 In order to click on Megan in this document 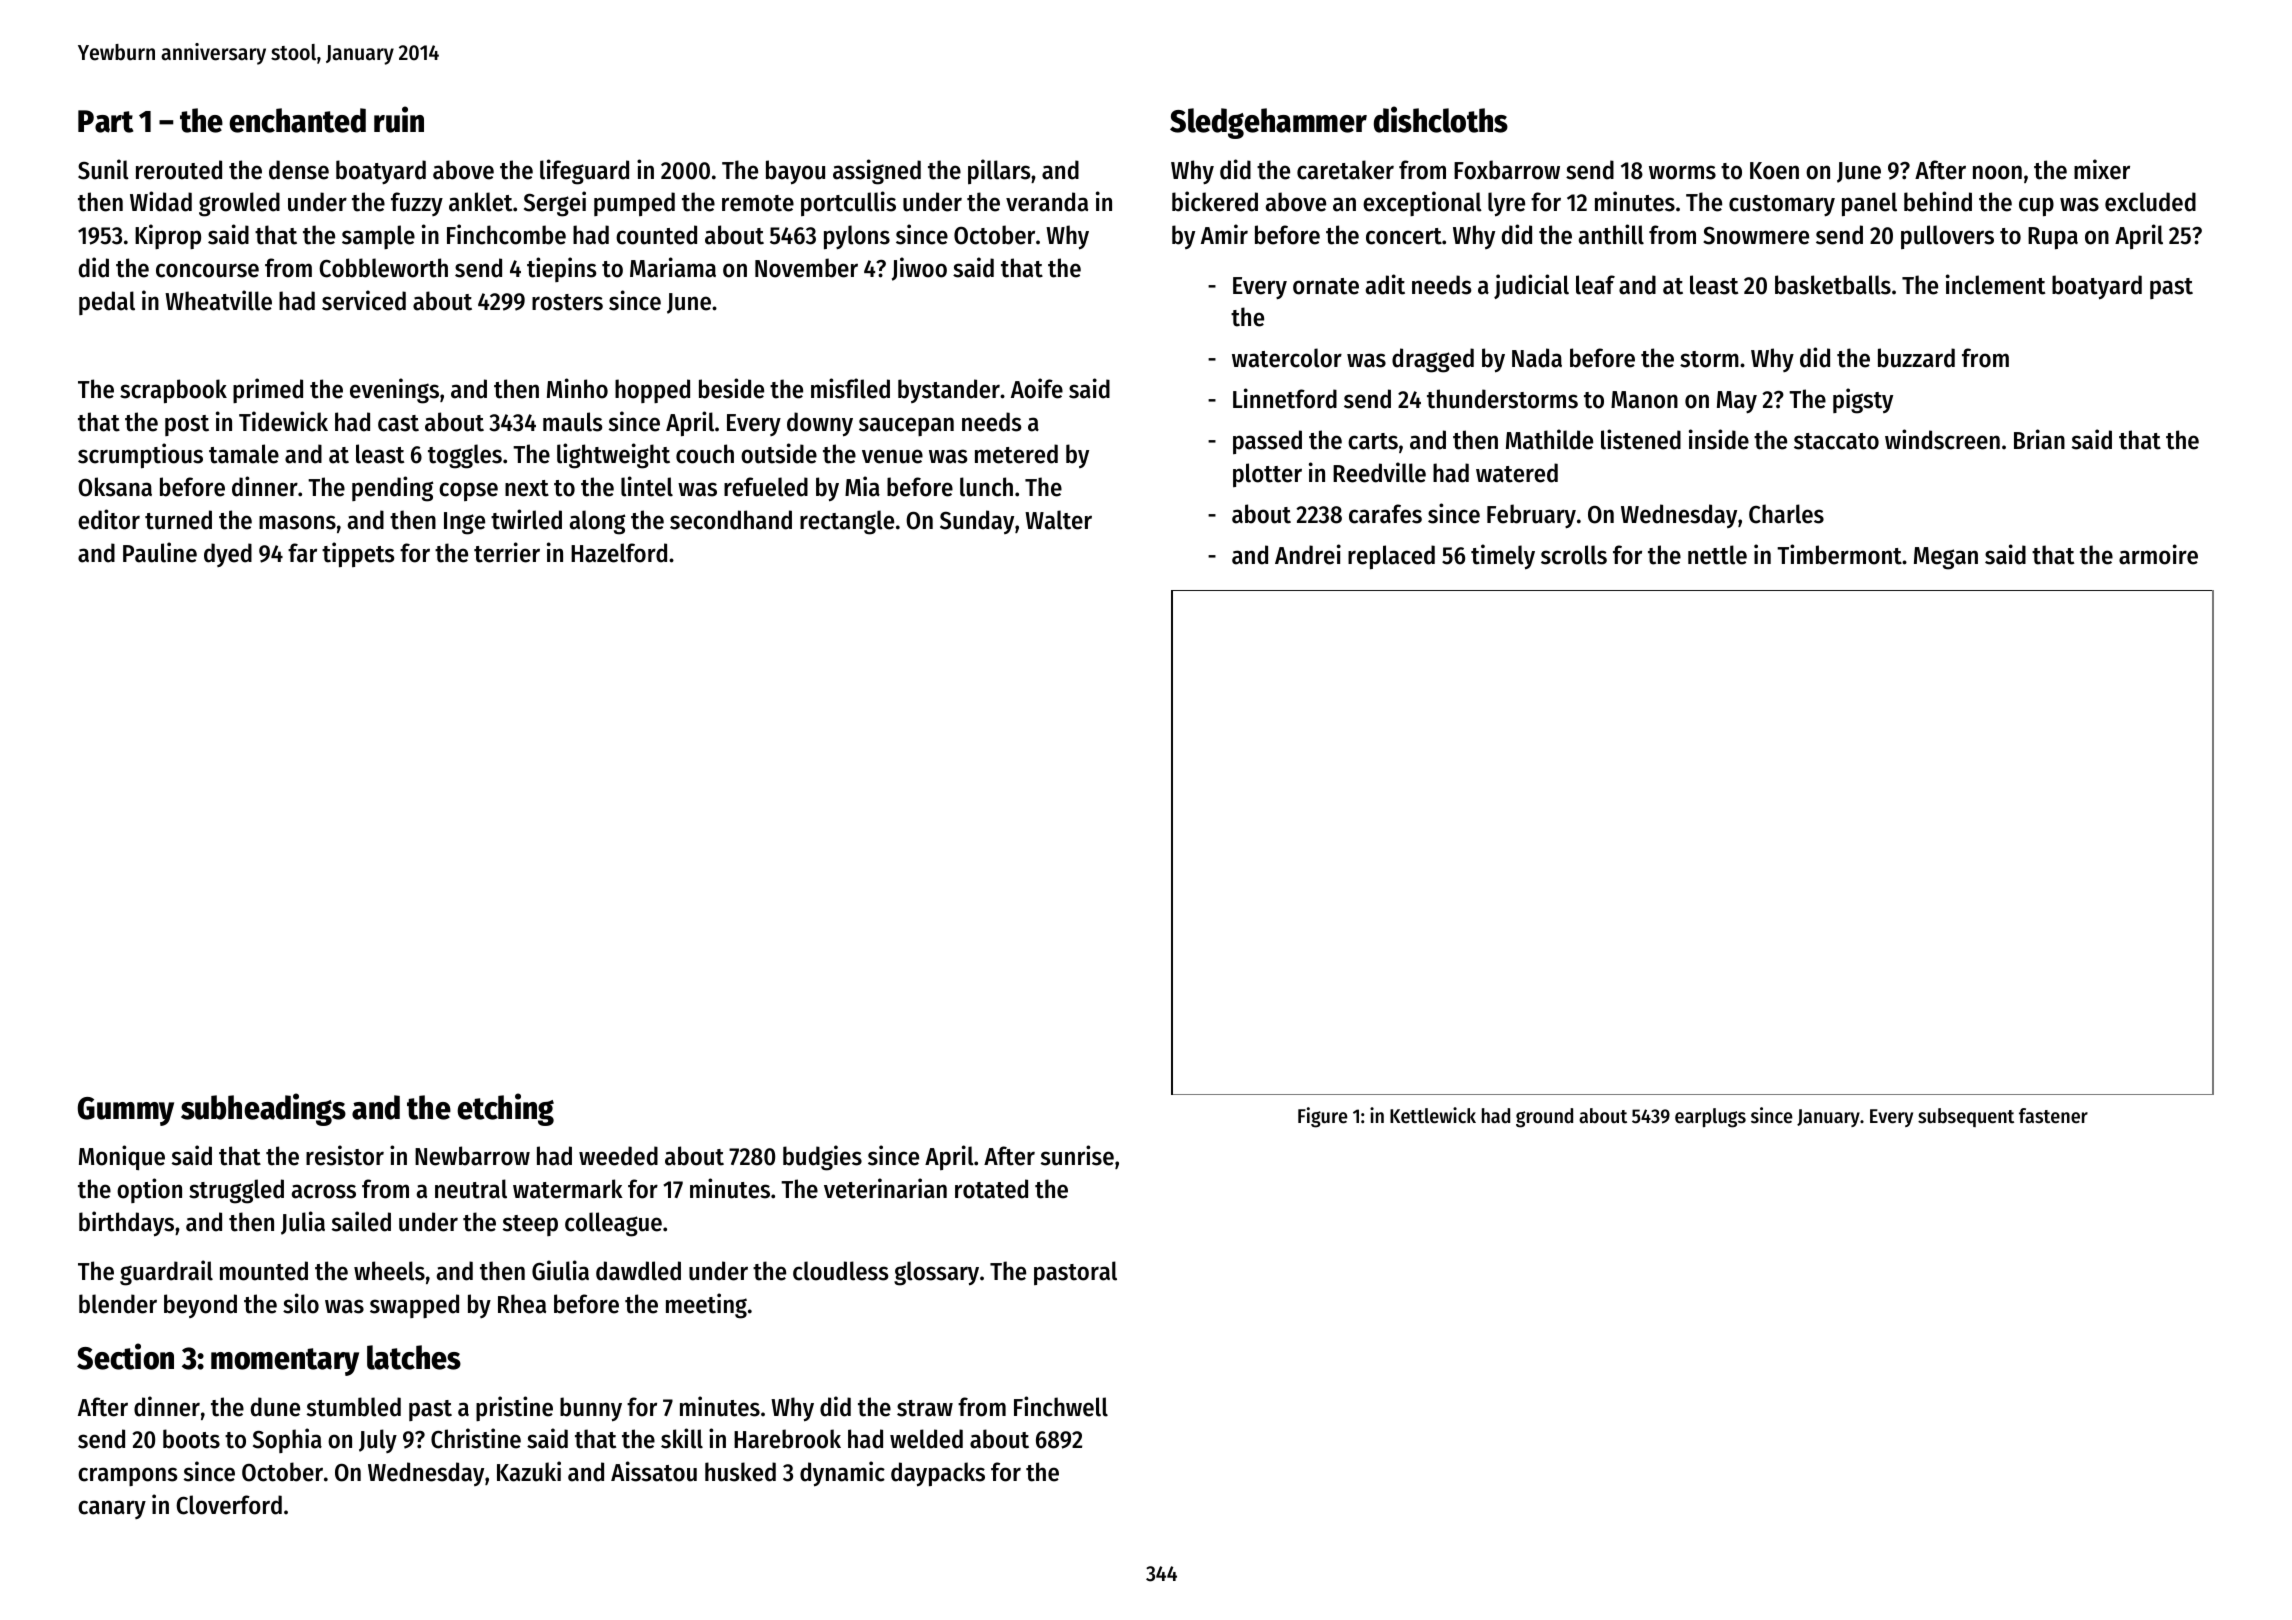, I will do `click(1946, 558)`.
